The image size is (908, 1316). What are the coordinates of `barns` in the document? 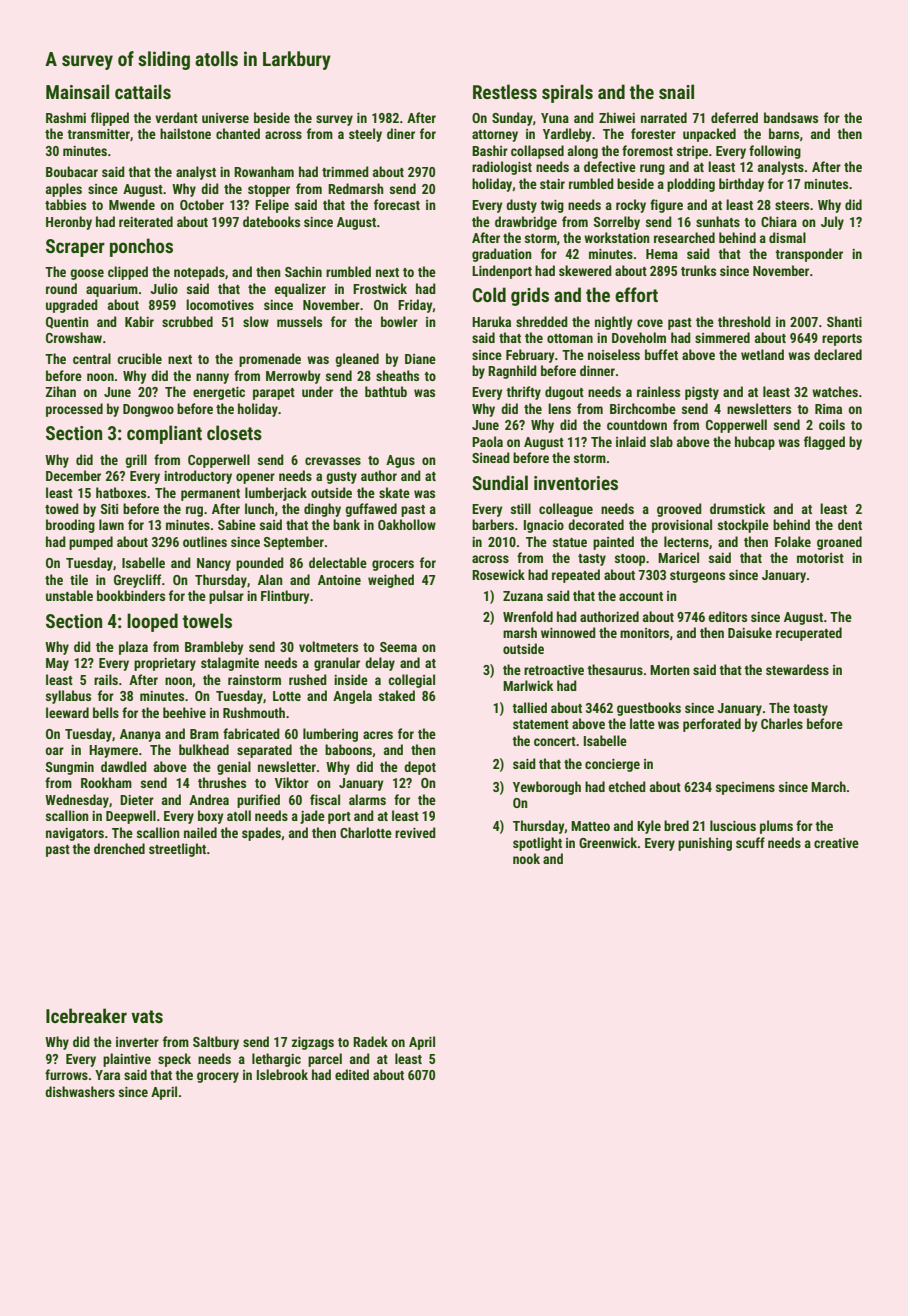 It's located at (784, 133).
